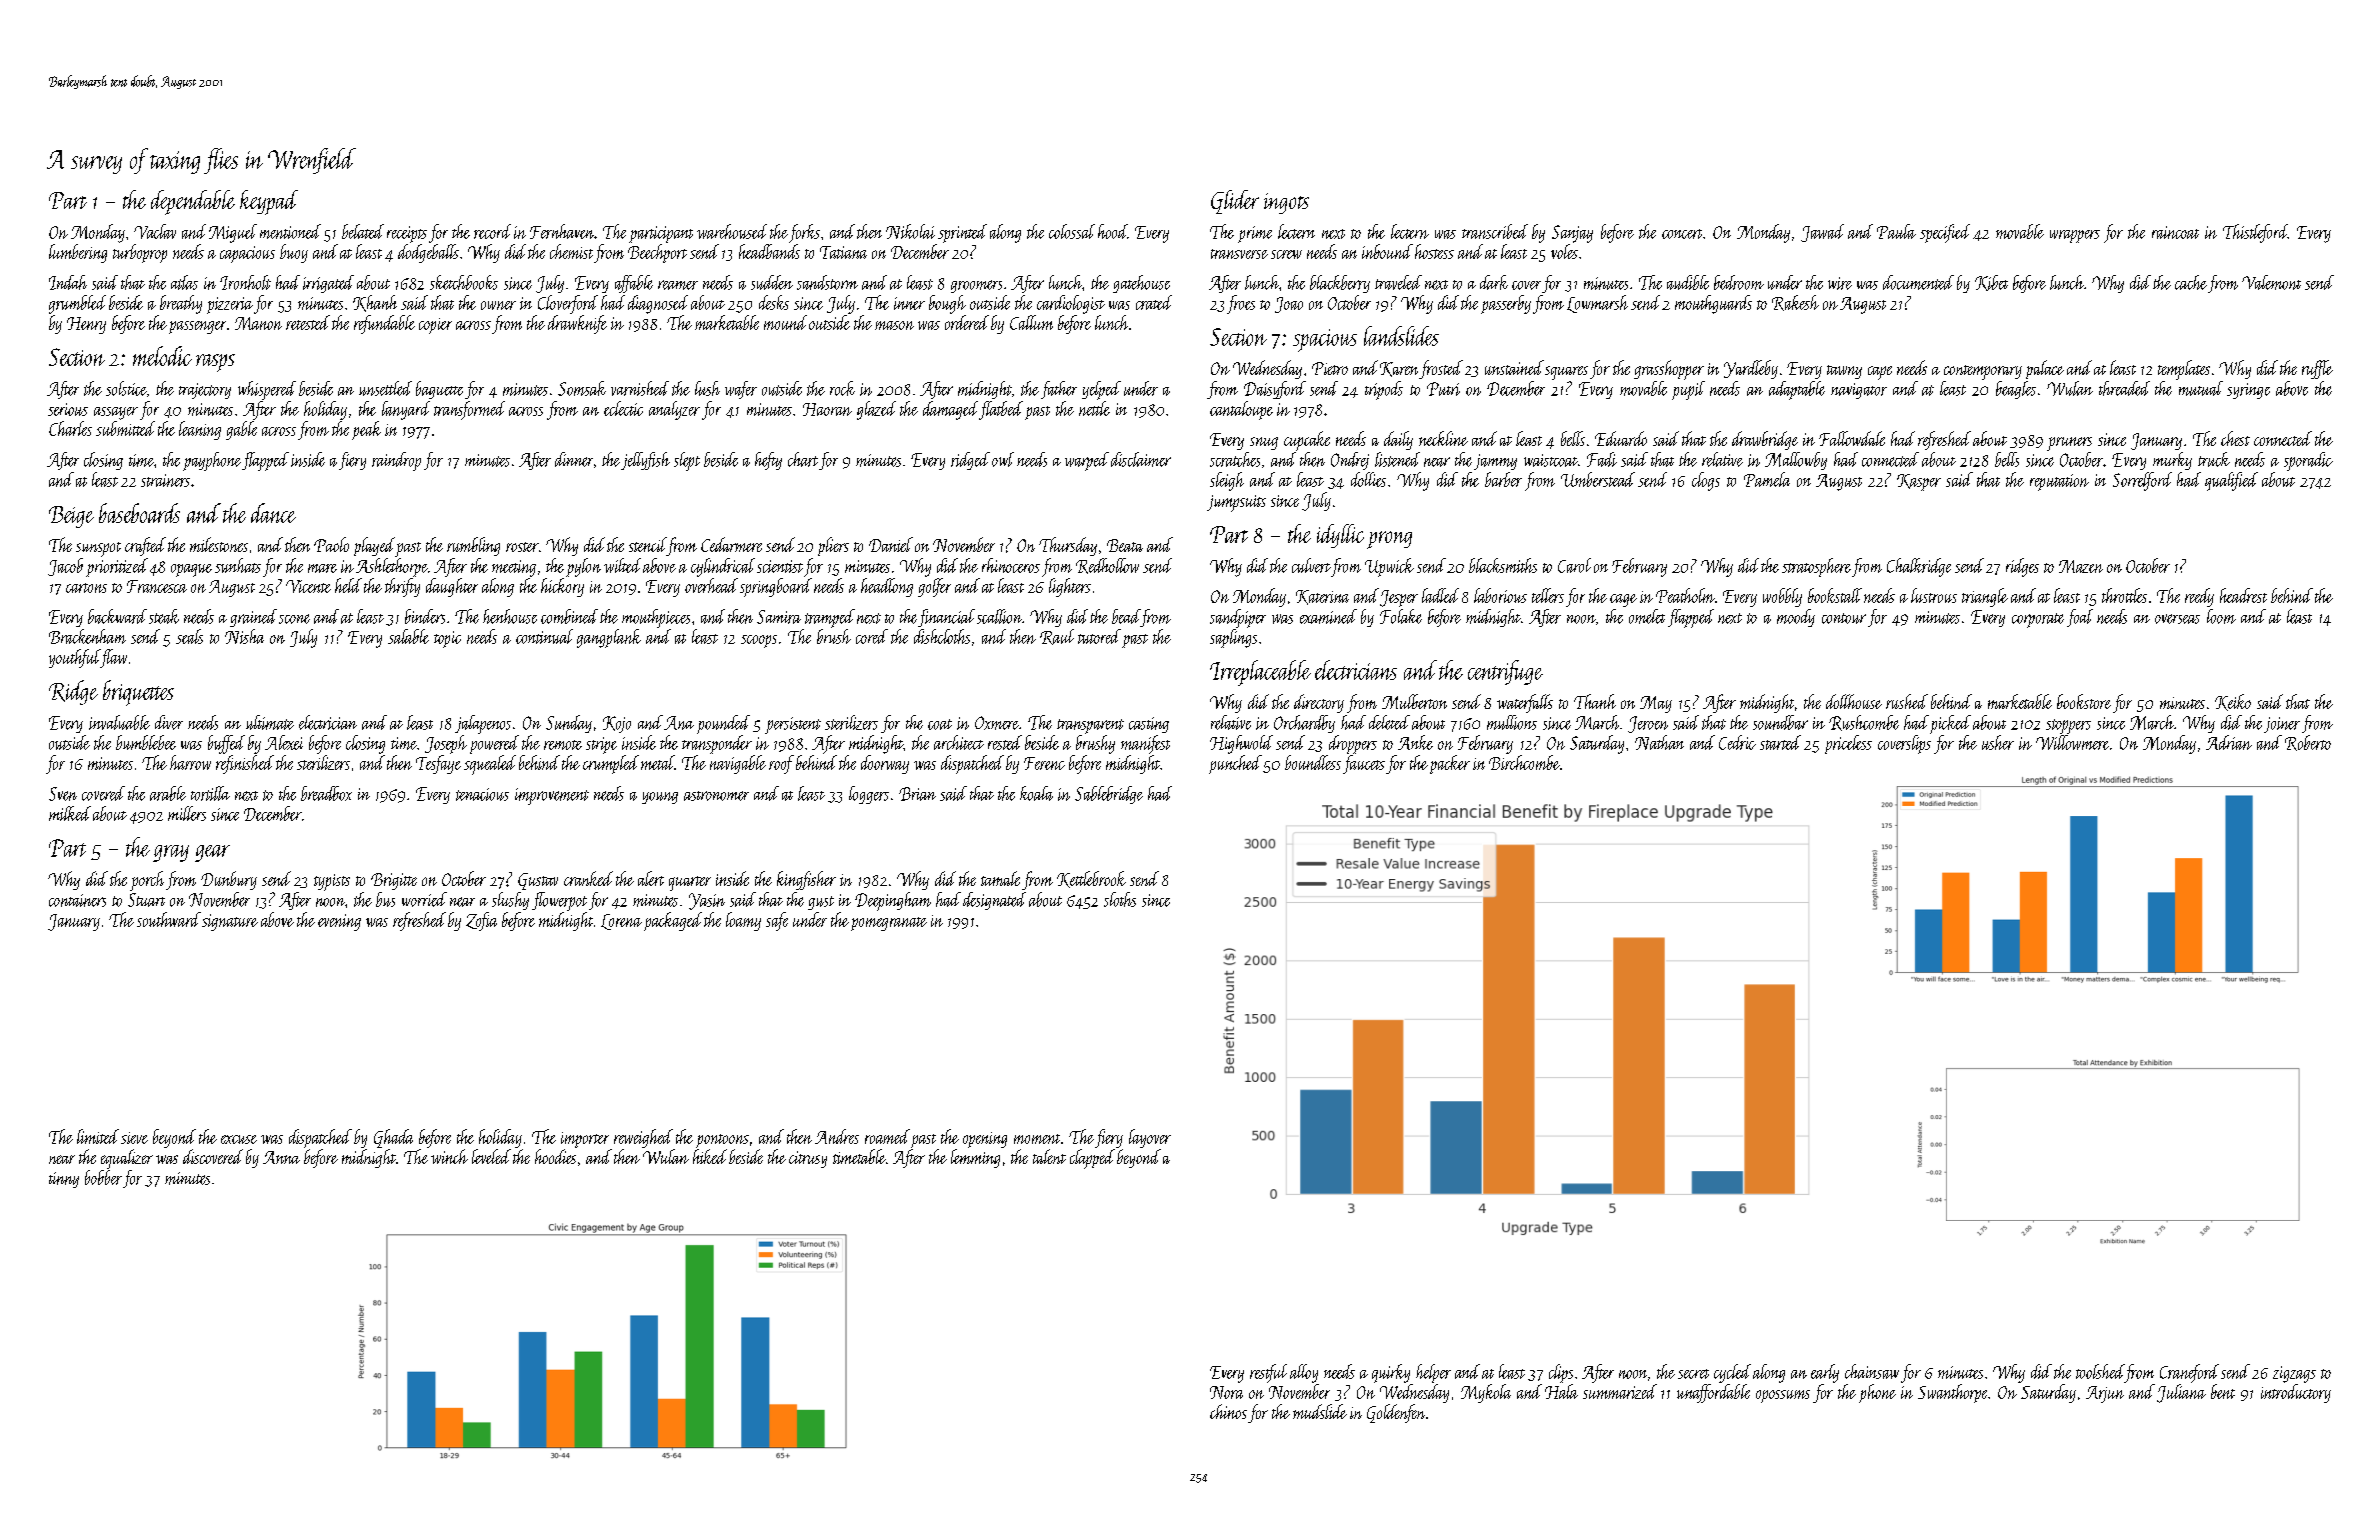 This screenshot has height=1540, width=2380. Describe the element at coordinates (1304, 724) in the screenshot. I see `Orchardby` at that location.
